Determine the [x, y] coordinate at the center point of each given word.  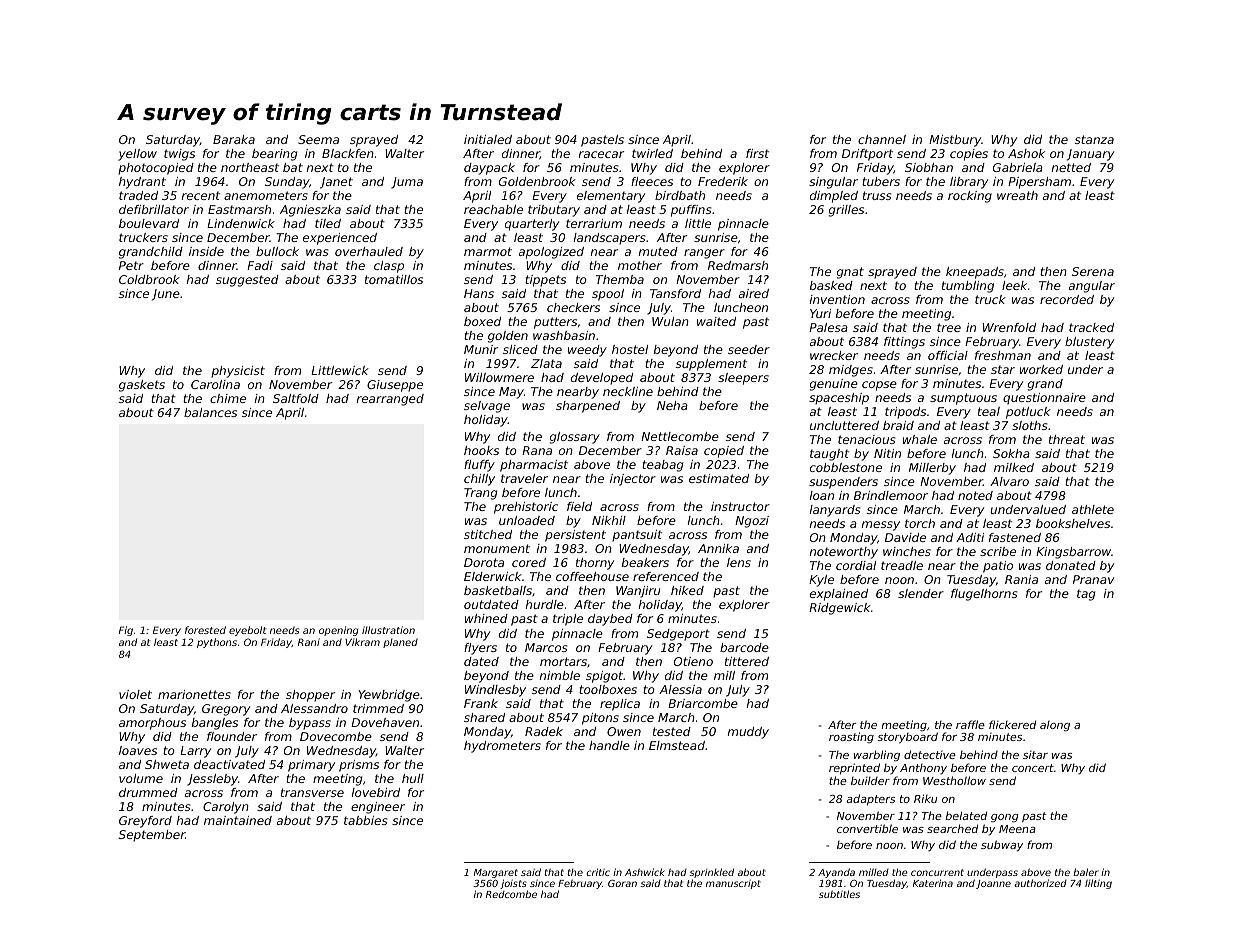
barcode [744, 647]
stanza [1094, 139]
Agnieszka [310, 211]
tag [1086, 595]
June [166, 295]
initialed [488, 139]
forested [205, 630]
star [1003, 369]
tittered [747, 661]
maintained [238, 820]
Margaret [496, 873]
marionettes [194, 694]
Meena [1017, 829]
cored [529, 562]
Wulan [670, 321]
